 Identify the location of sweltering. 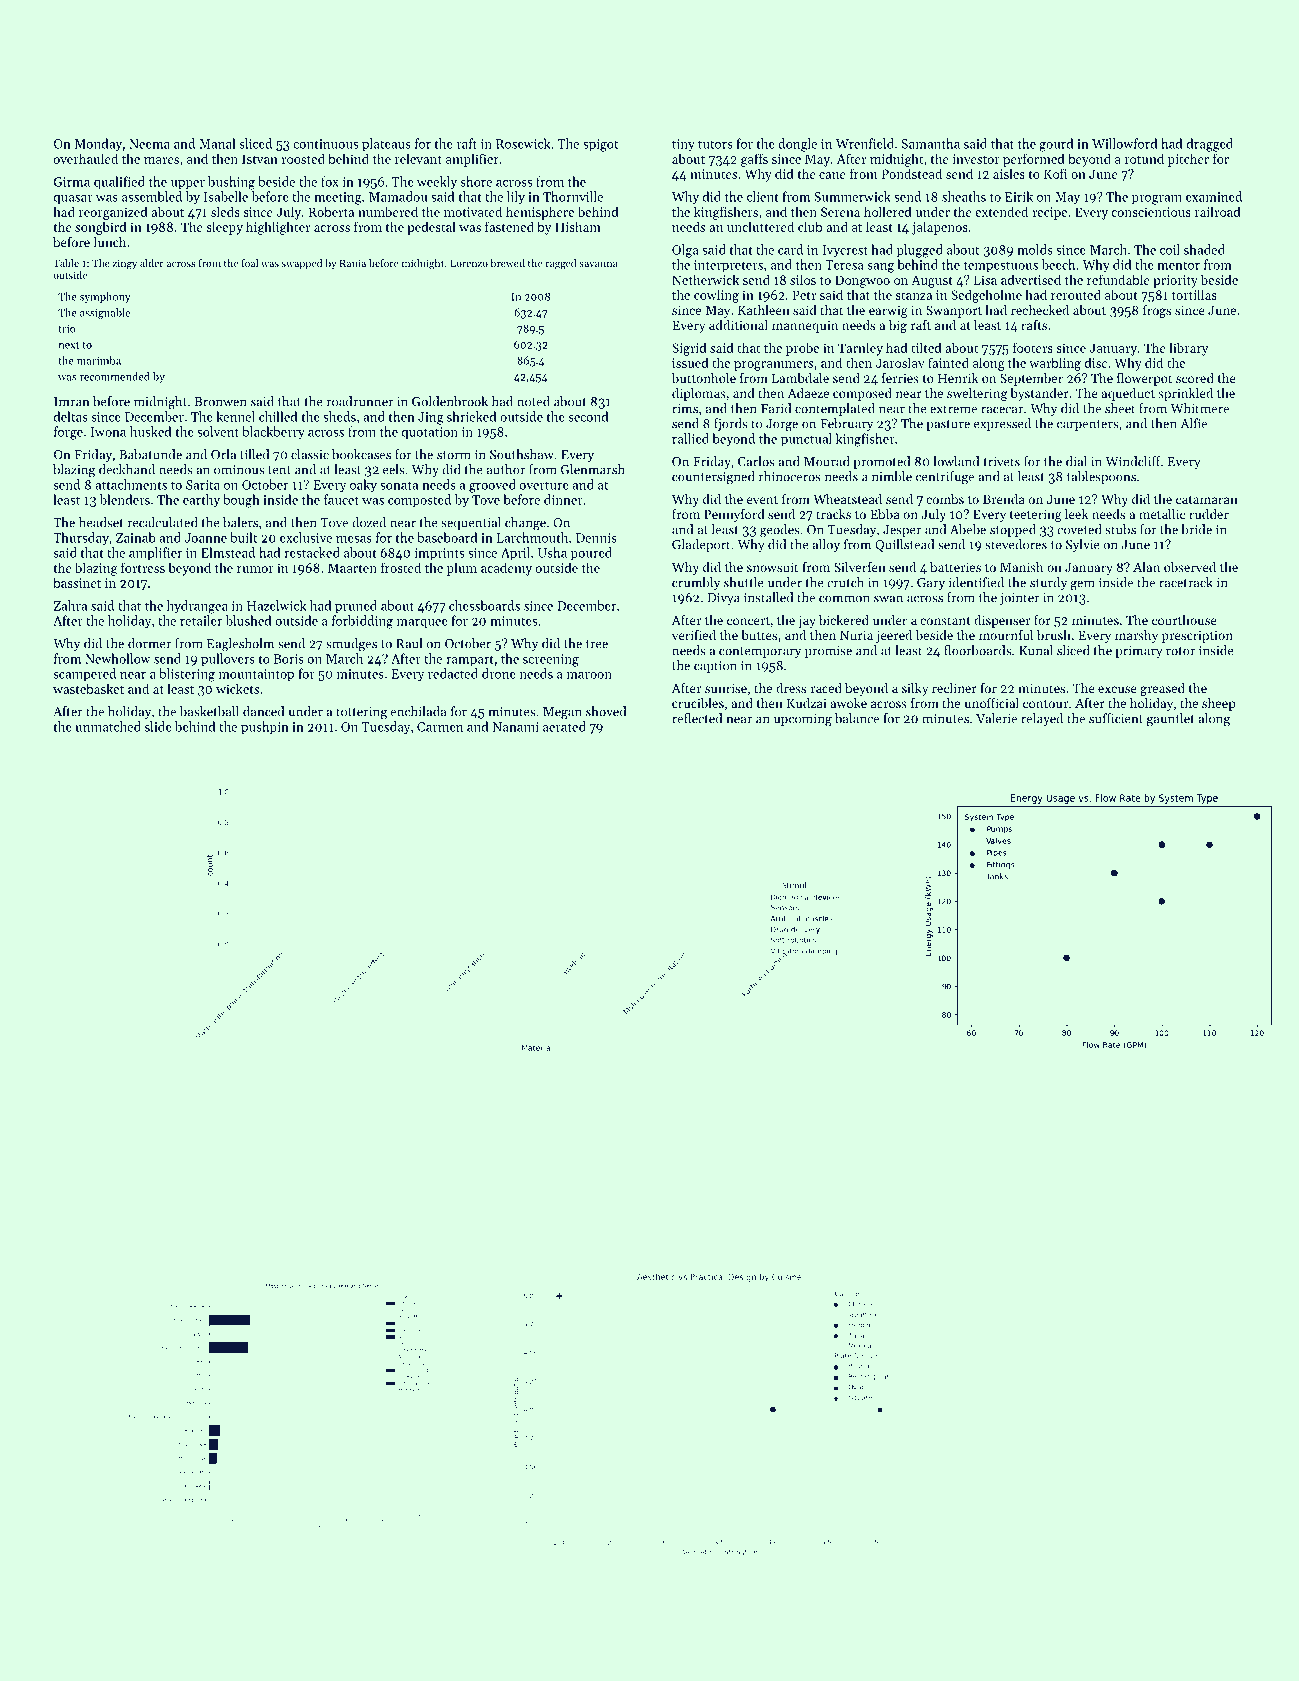
(977, 394).
